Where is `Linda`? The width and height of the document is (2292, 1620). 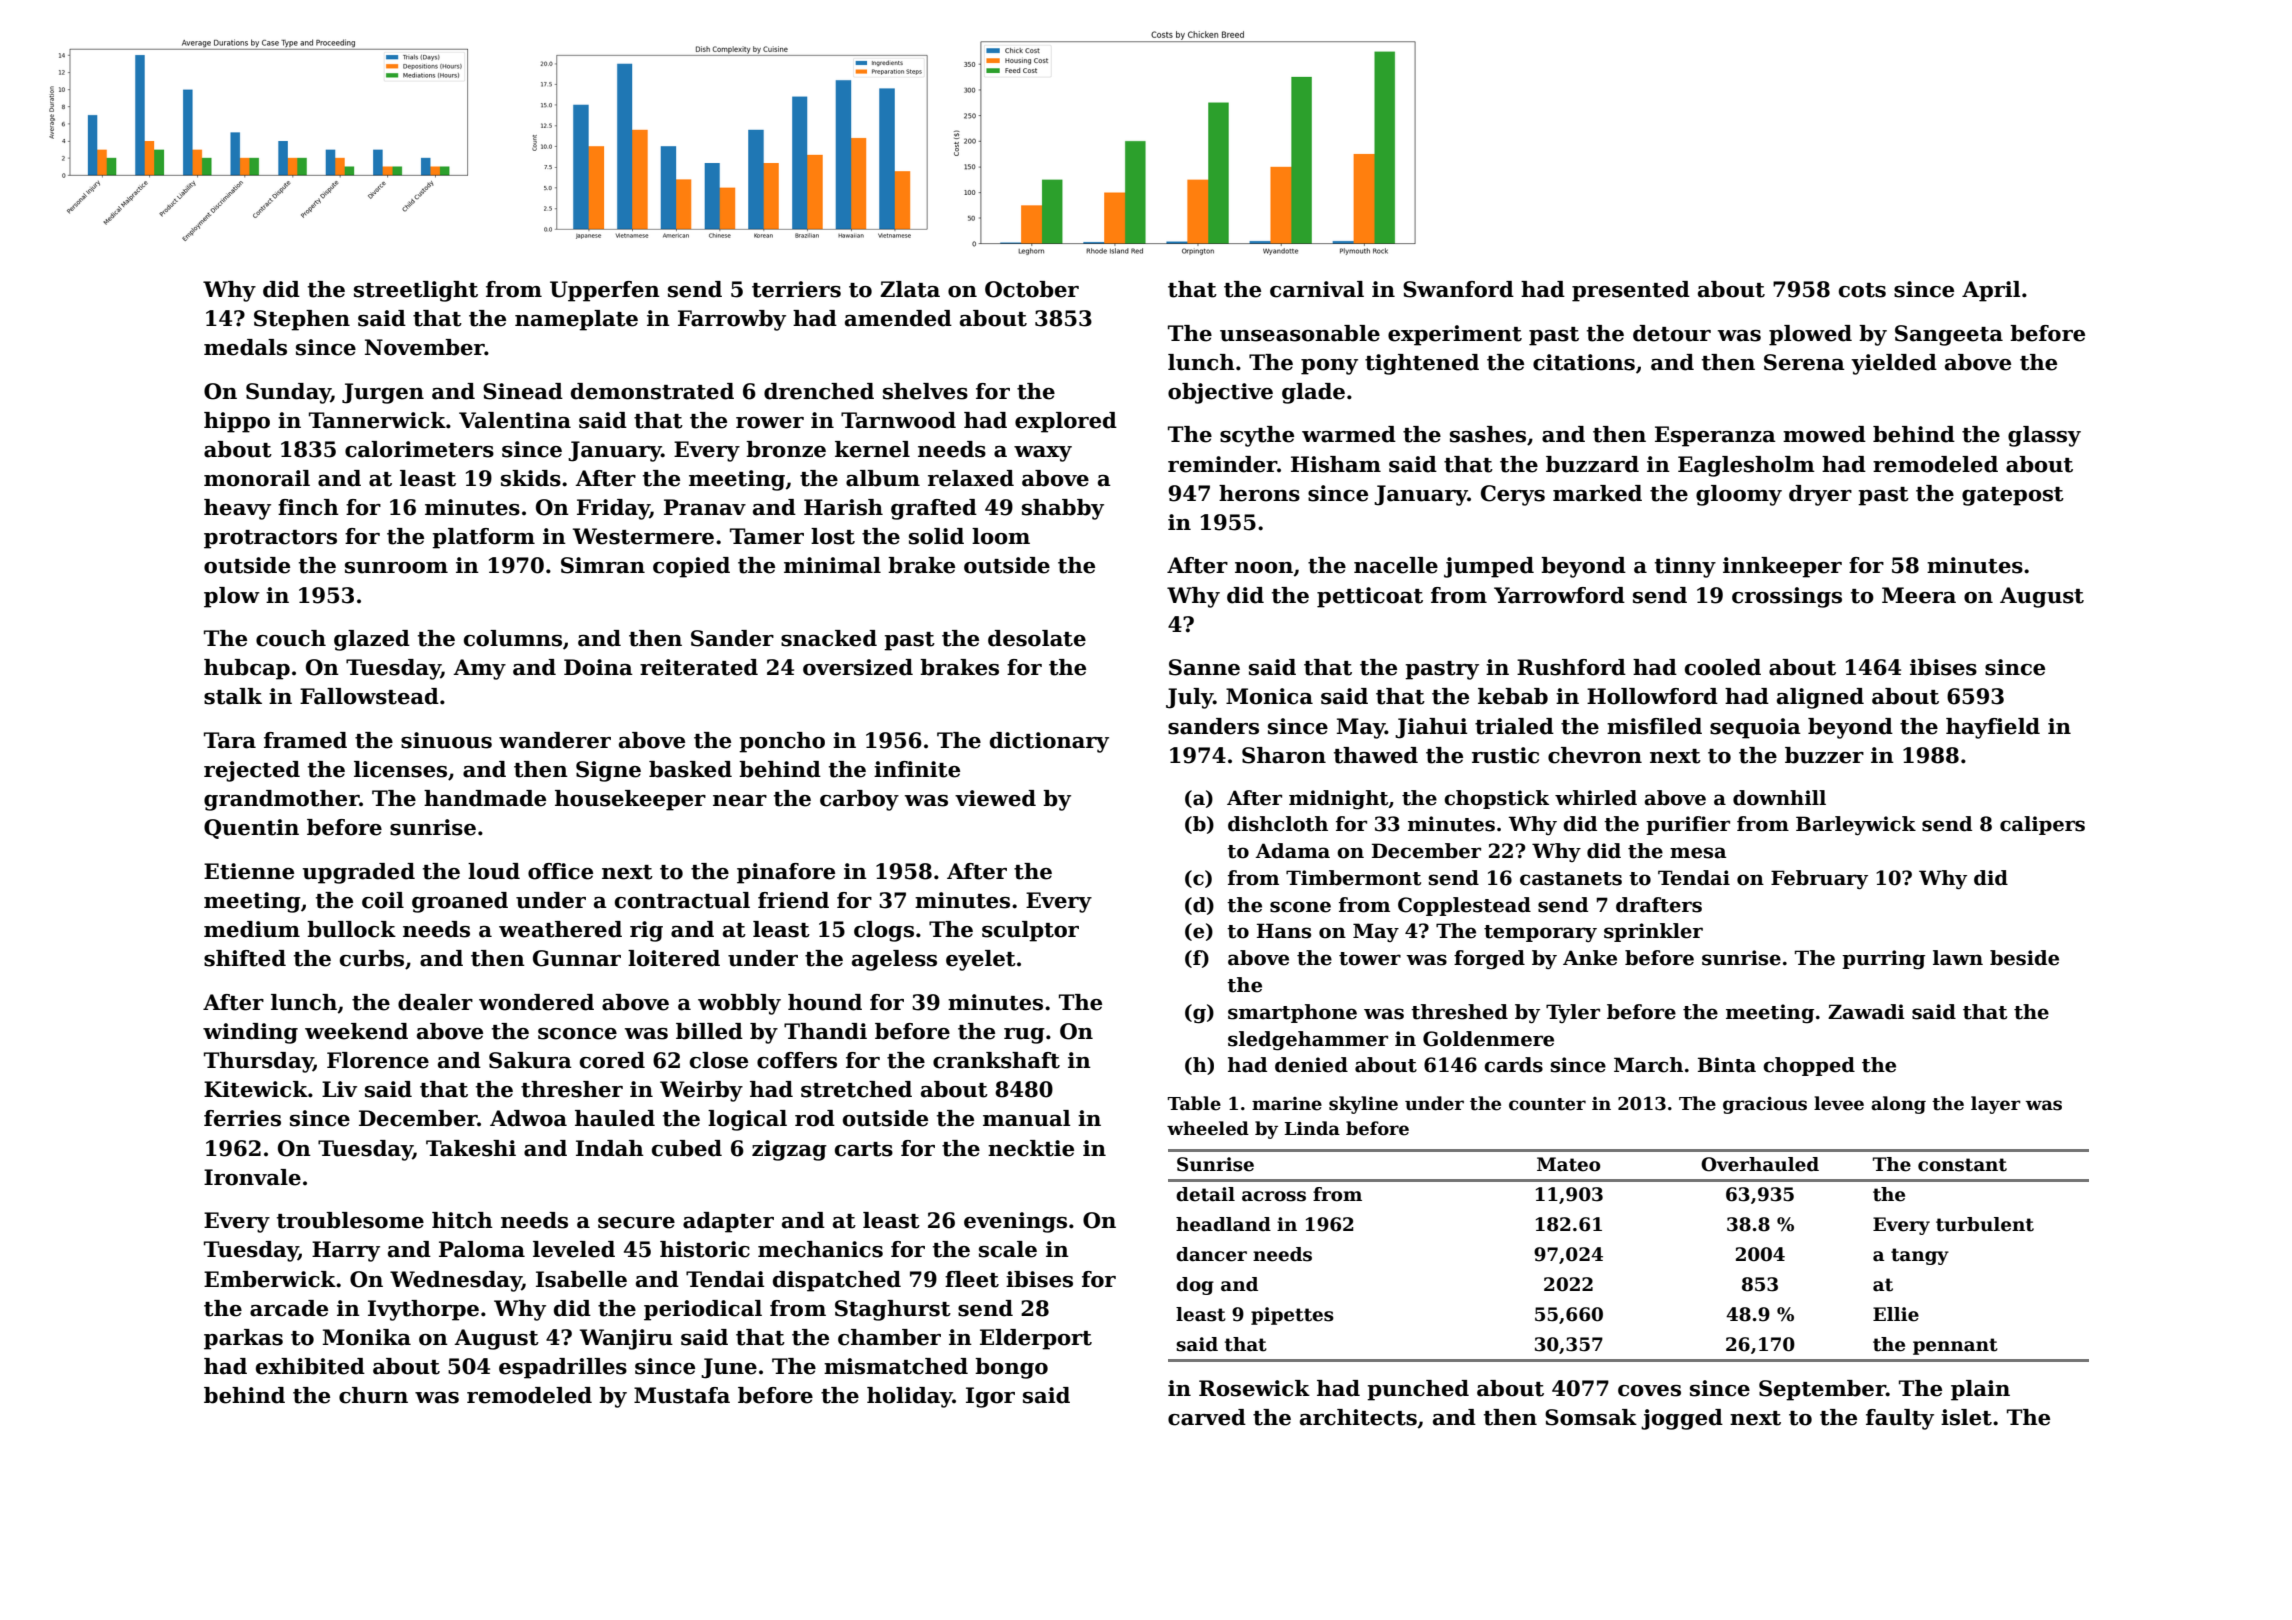
Linda is located at coordinates (1312, 1128).
